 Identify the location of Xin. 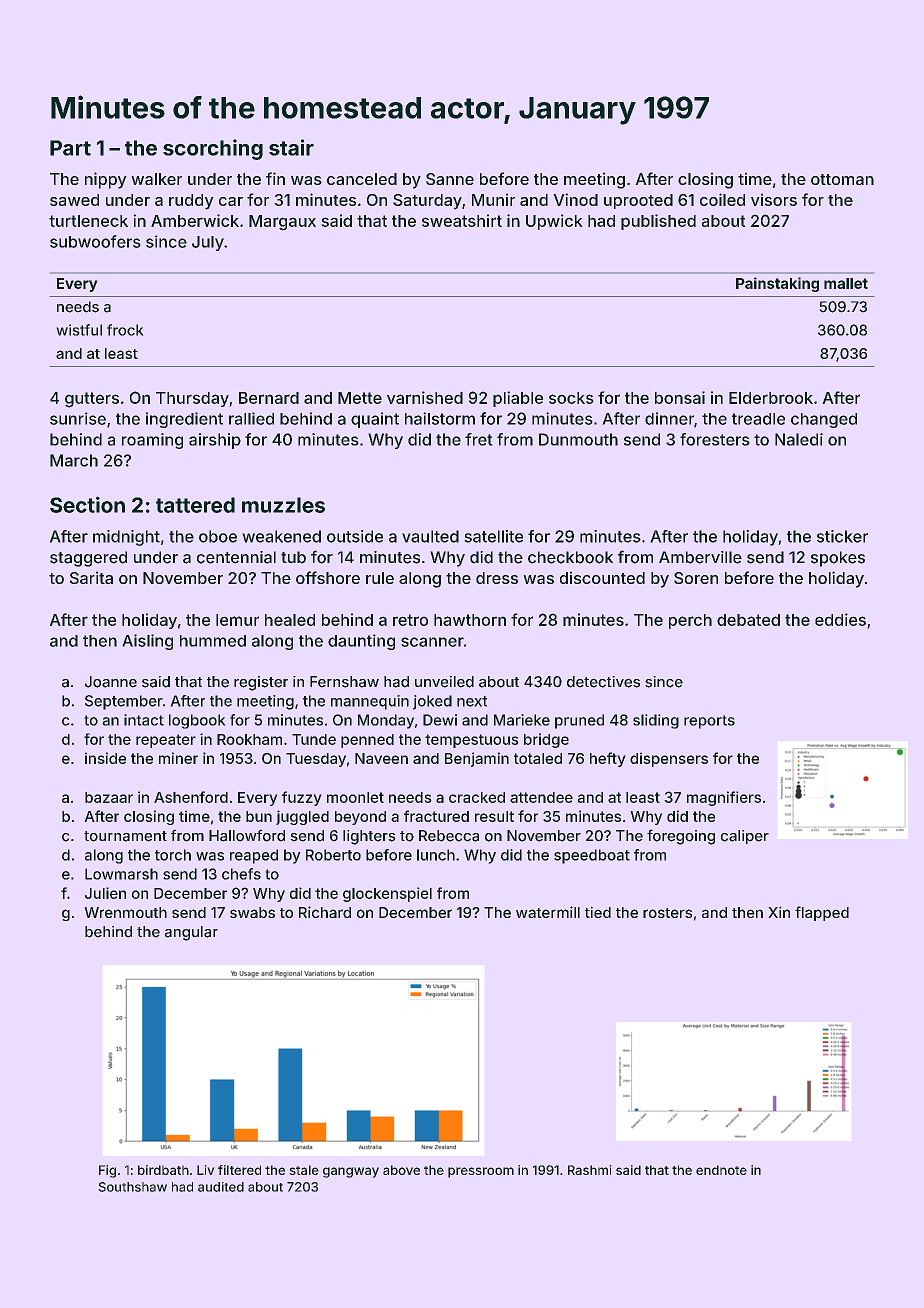
(779, 912).
